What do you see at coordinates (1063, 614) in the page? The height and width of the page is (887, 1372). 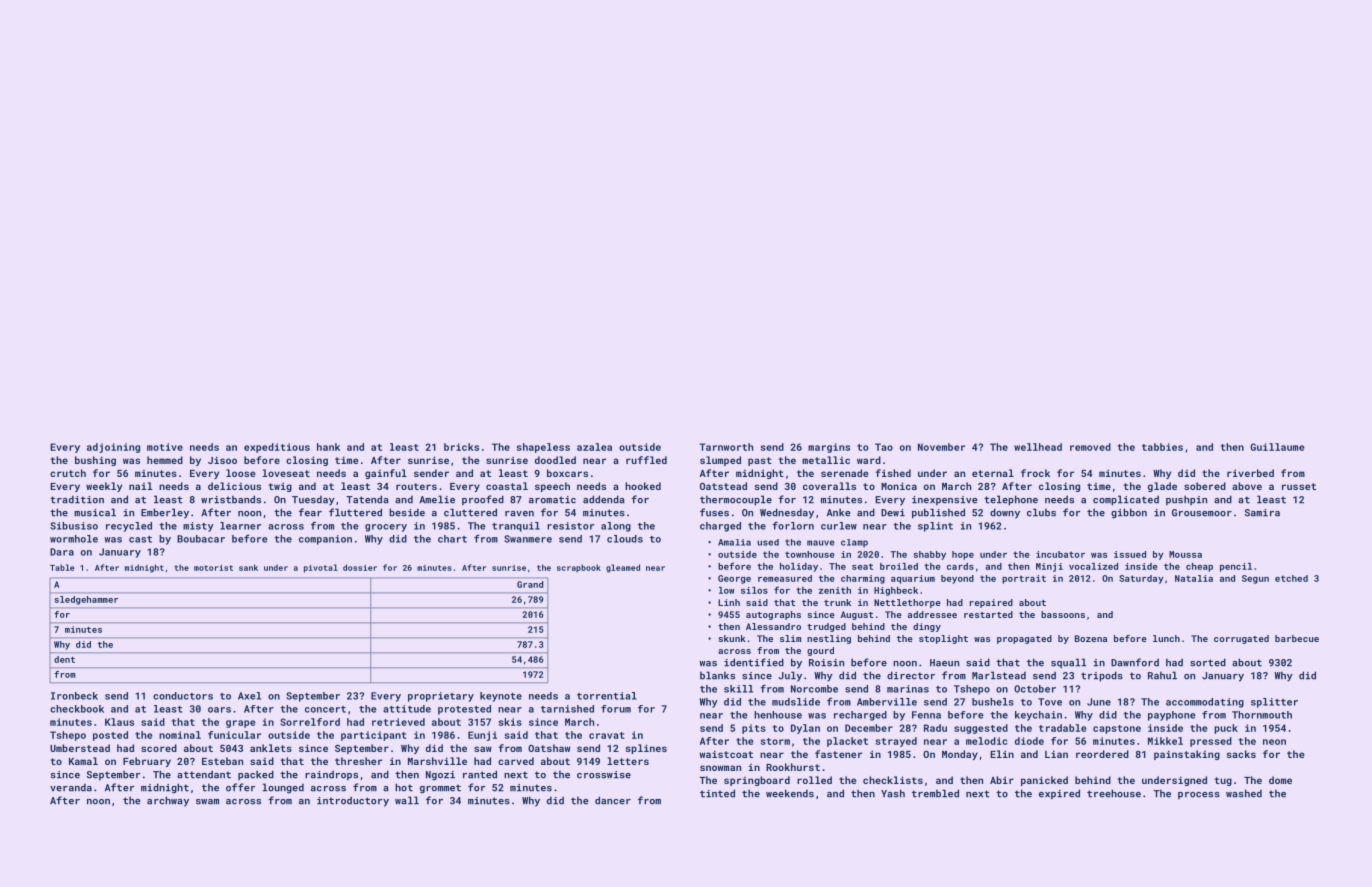 I see `bassoons` at bounding box center [1063, 614].
